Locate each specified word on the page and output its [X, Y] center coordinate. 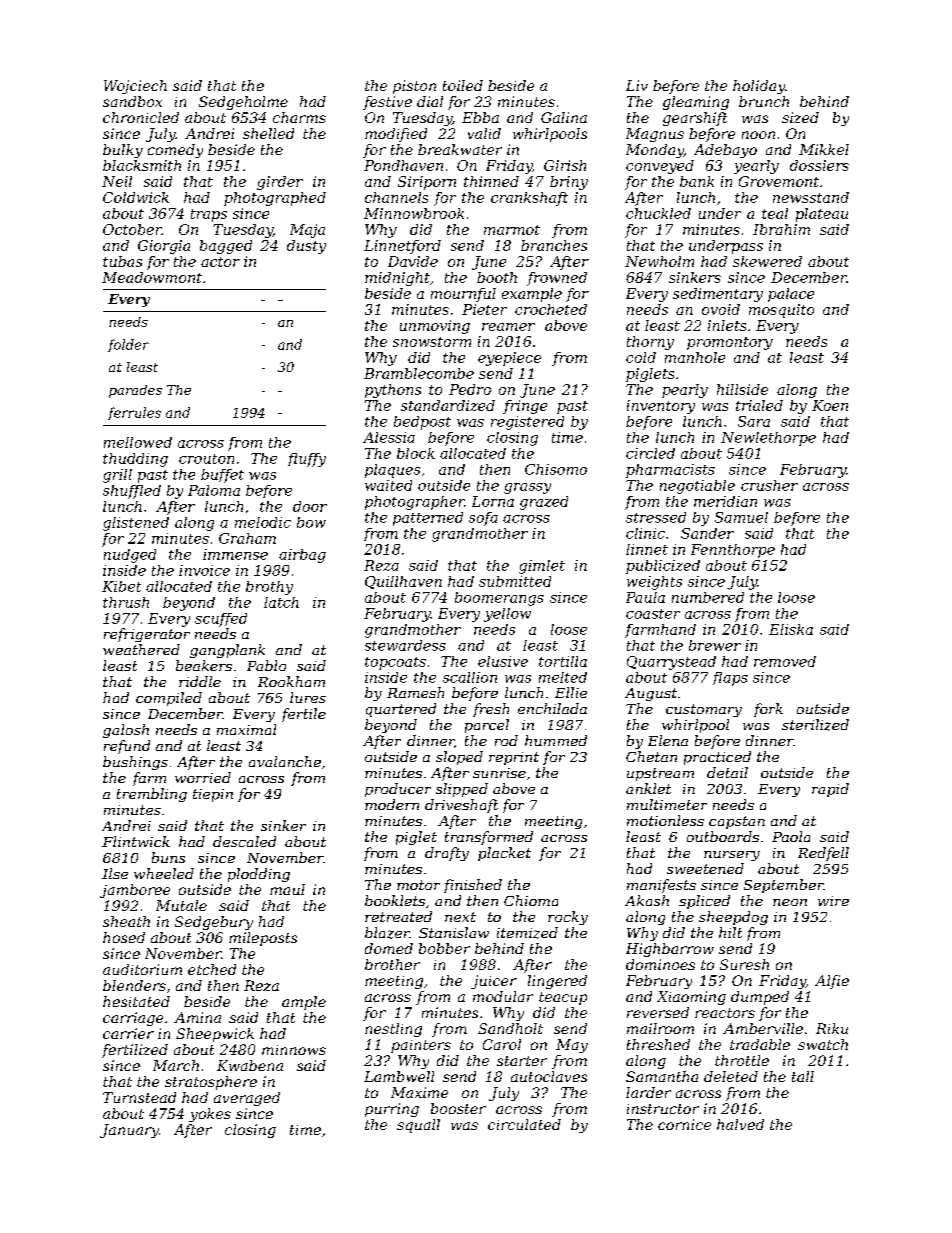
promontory [730, 343]
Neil [117, 181]
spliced [704, 902]
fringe [525, 407]
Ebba [480, 117]
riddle [200, 681]
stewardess [405, 645]
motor [418, 885]
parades [135, 391]
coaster [653, 614]
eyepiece [509, 359]
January [129, 1131]
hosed [124, 937]
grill [117, 476]
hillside [742, 389]
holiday [759, 87]
